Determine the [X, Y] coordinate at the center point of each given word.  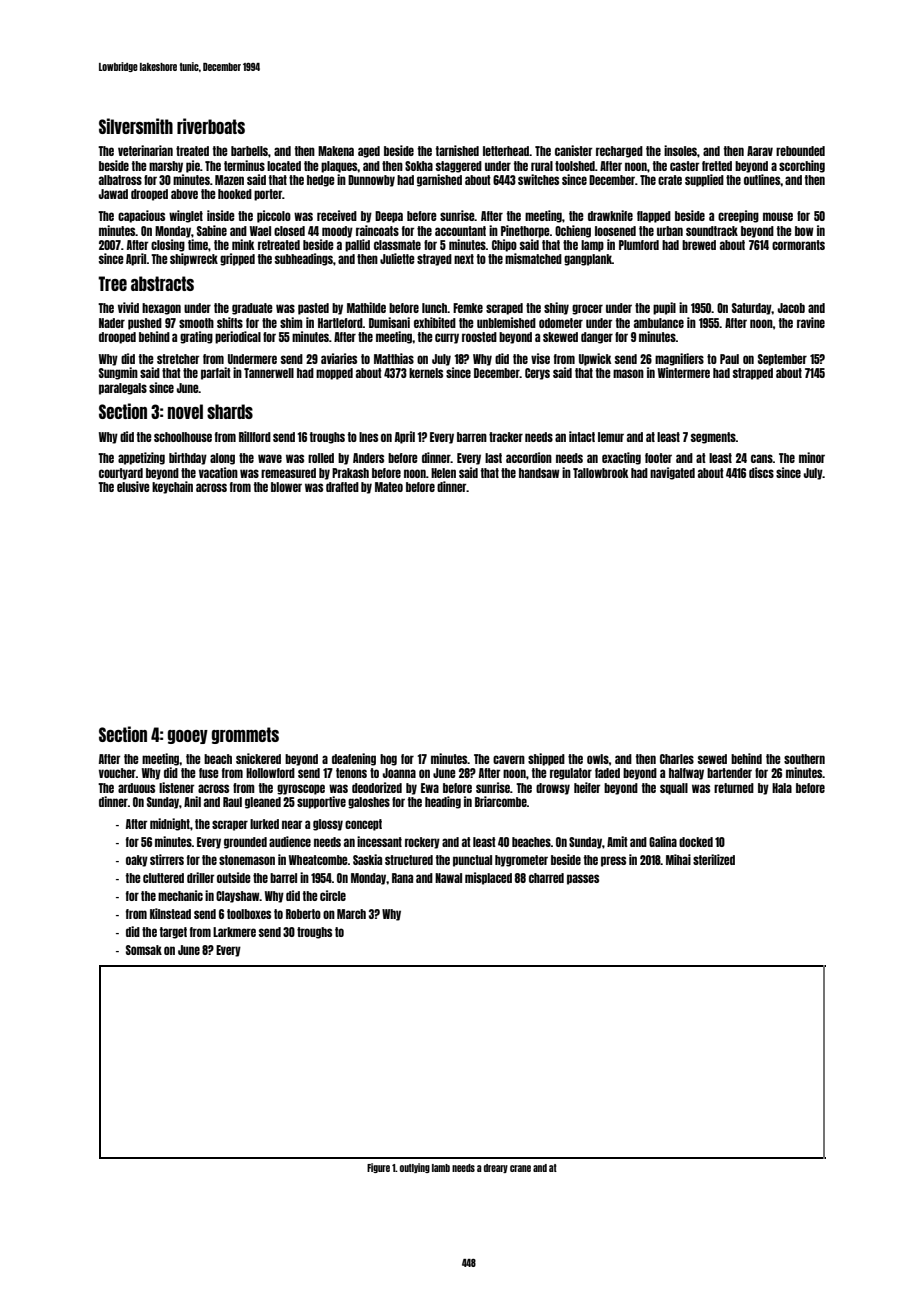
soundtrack [712, 231]
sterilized [714, 859]
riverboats [211, 126]
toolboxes [249, 914]
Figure [378, 1168]
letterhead [506, 151]
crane [520, 1168]
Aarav [760, 151]
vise [540, 358]
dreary [496, 1168]
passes [583, 879]
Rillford [255, 436]
